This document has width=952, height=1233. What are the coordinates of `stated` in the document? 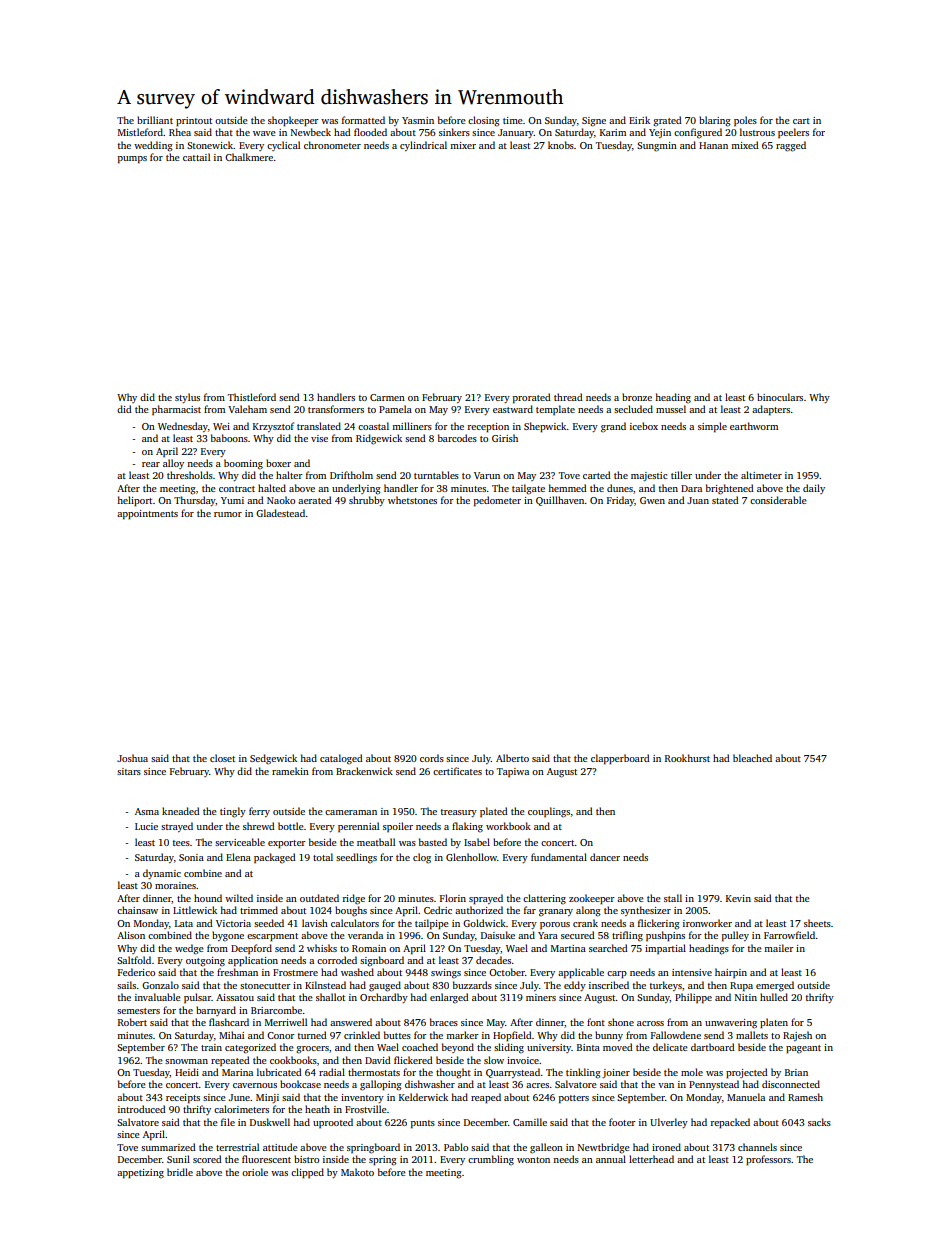 It's located at (725, 500).
